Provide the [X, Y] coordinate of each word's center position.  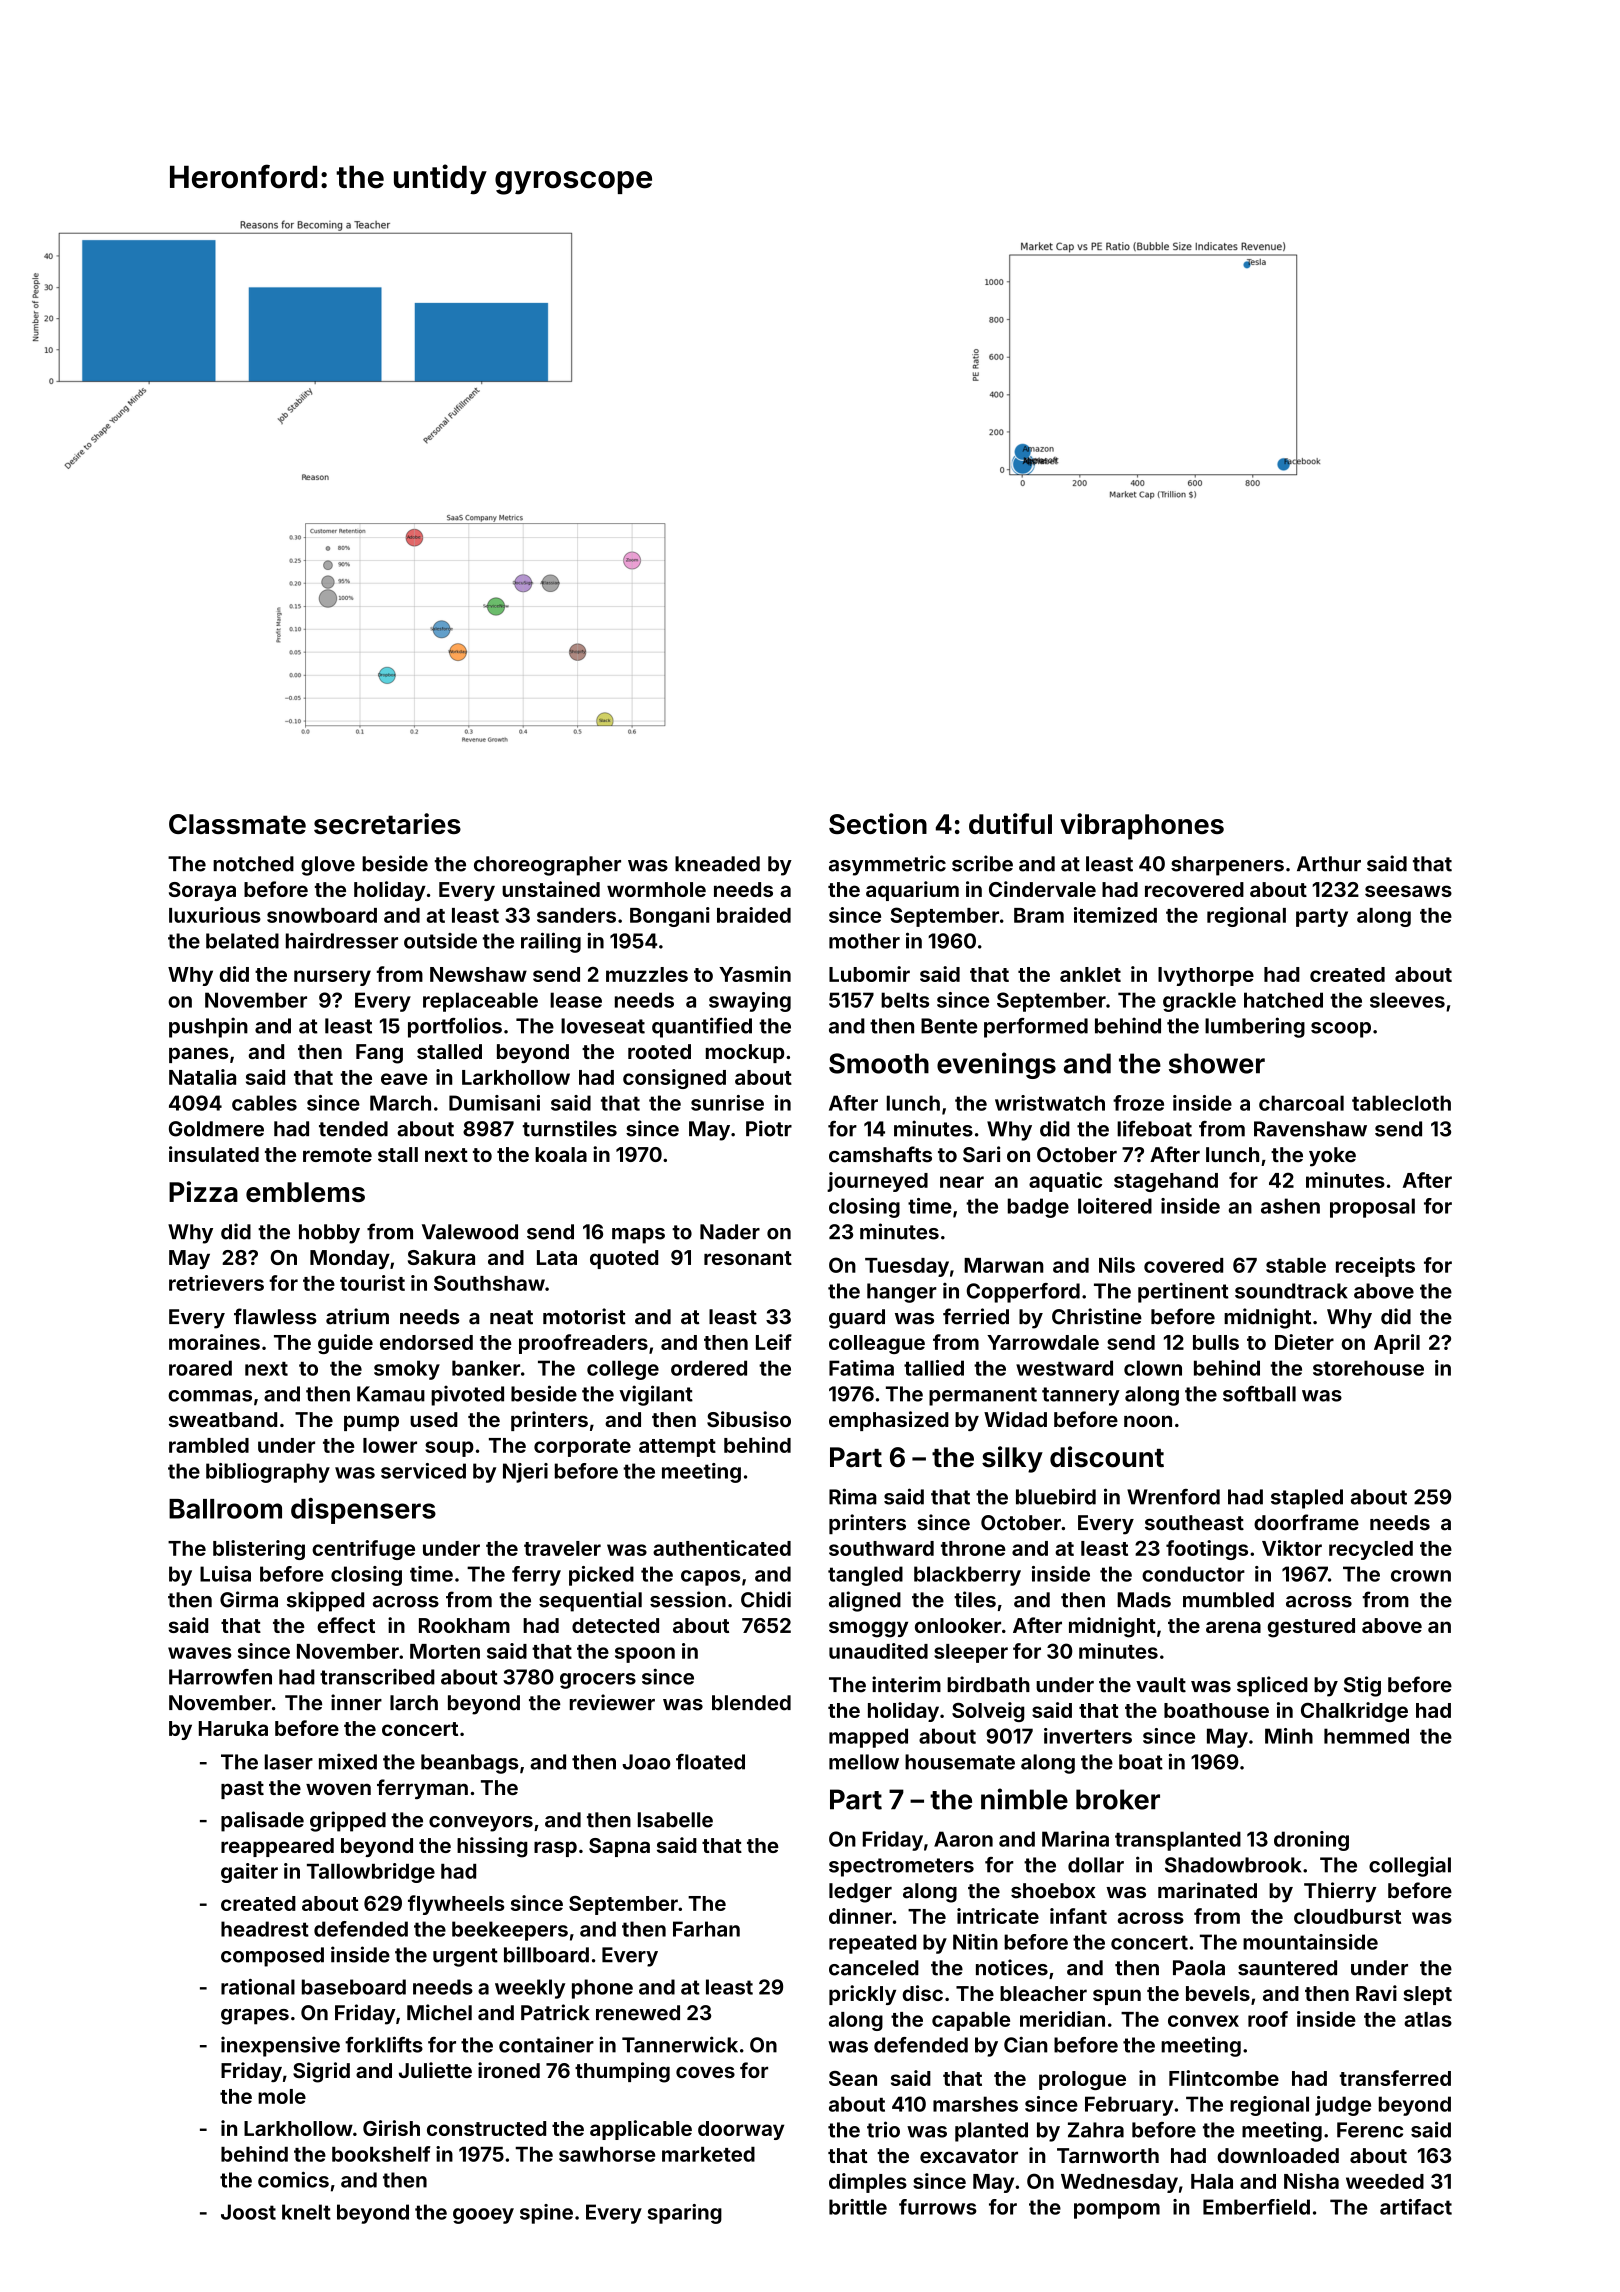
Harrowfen [220, 1677]
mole [282, 2096]
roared [200, 1368]
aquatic [1065, 1182]
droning [1311, 1841]
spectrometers [901, 1867]
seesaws [1408, 891]
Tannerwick [680, 2044]
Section [878, 823]
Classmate [237, 824]
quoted [624, 1259]
